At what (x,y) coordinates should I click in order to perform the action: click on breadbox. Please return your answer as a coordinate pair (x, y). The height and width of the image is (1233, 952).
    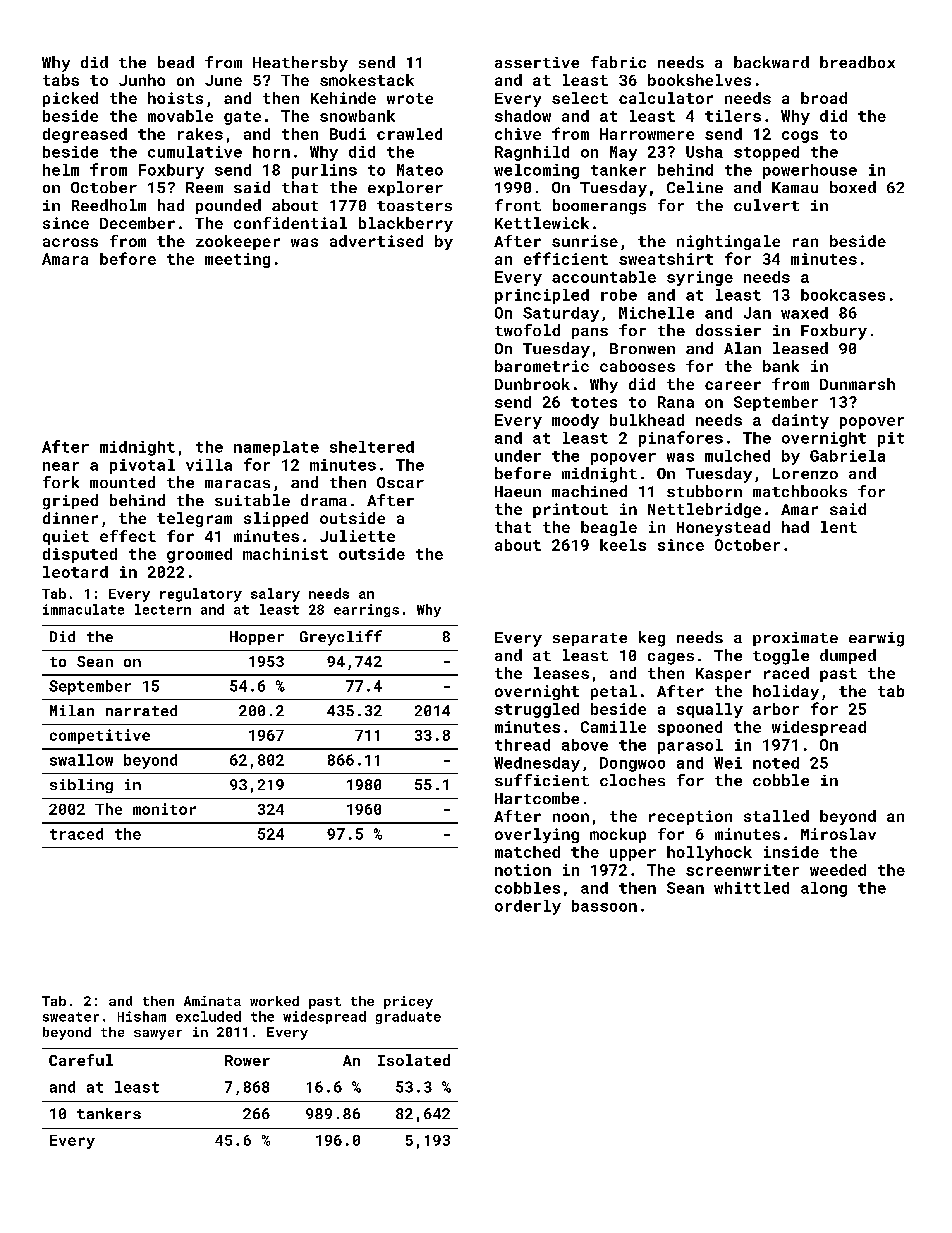
    Looking at the image, I should click on (857, 62).
